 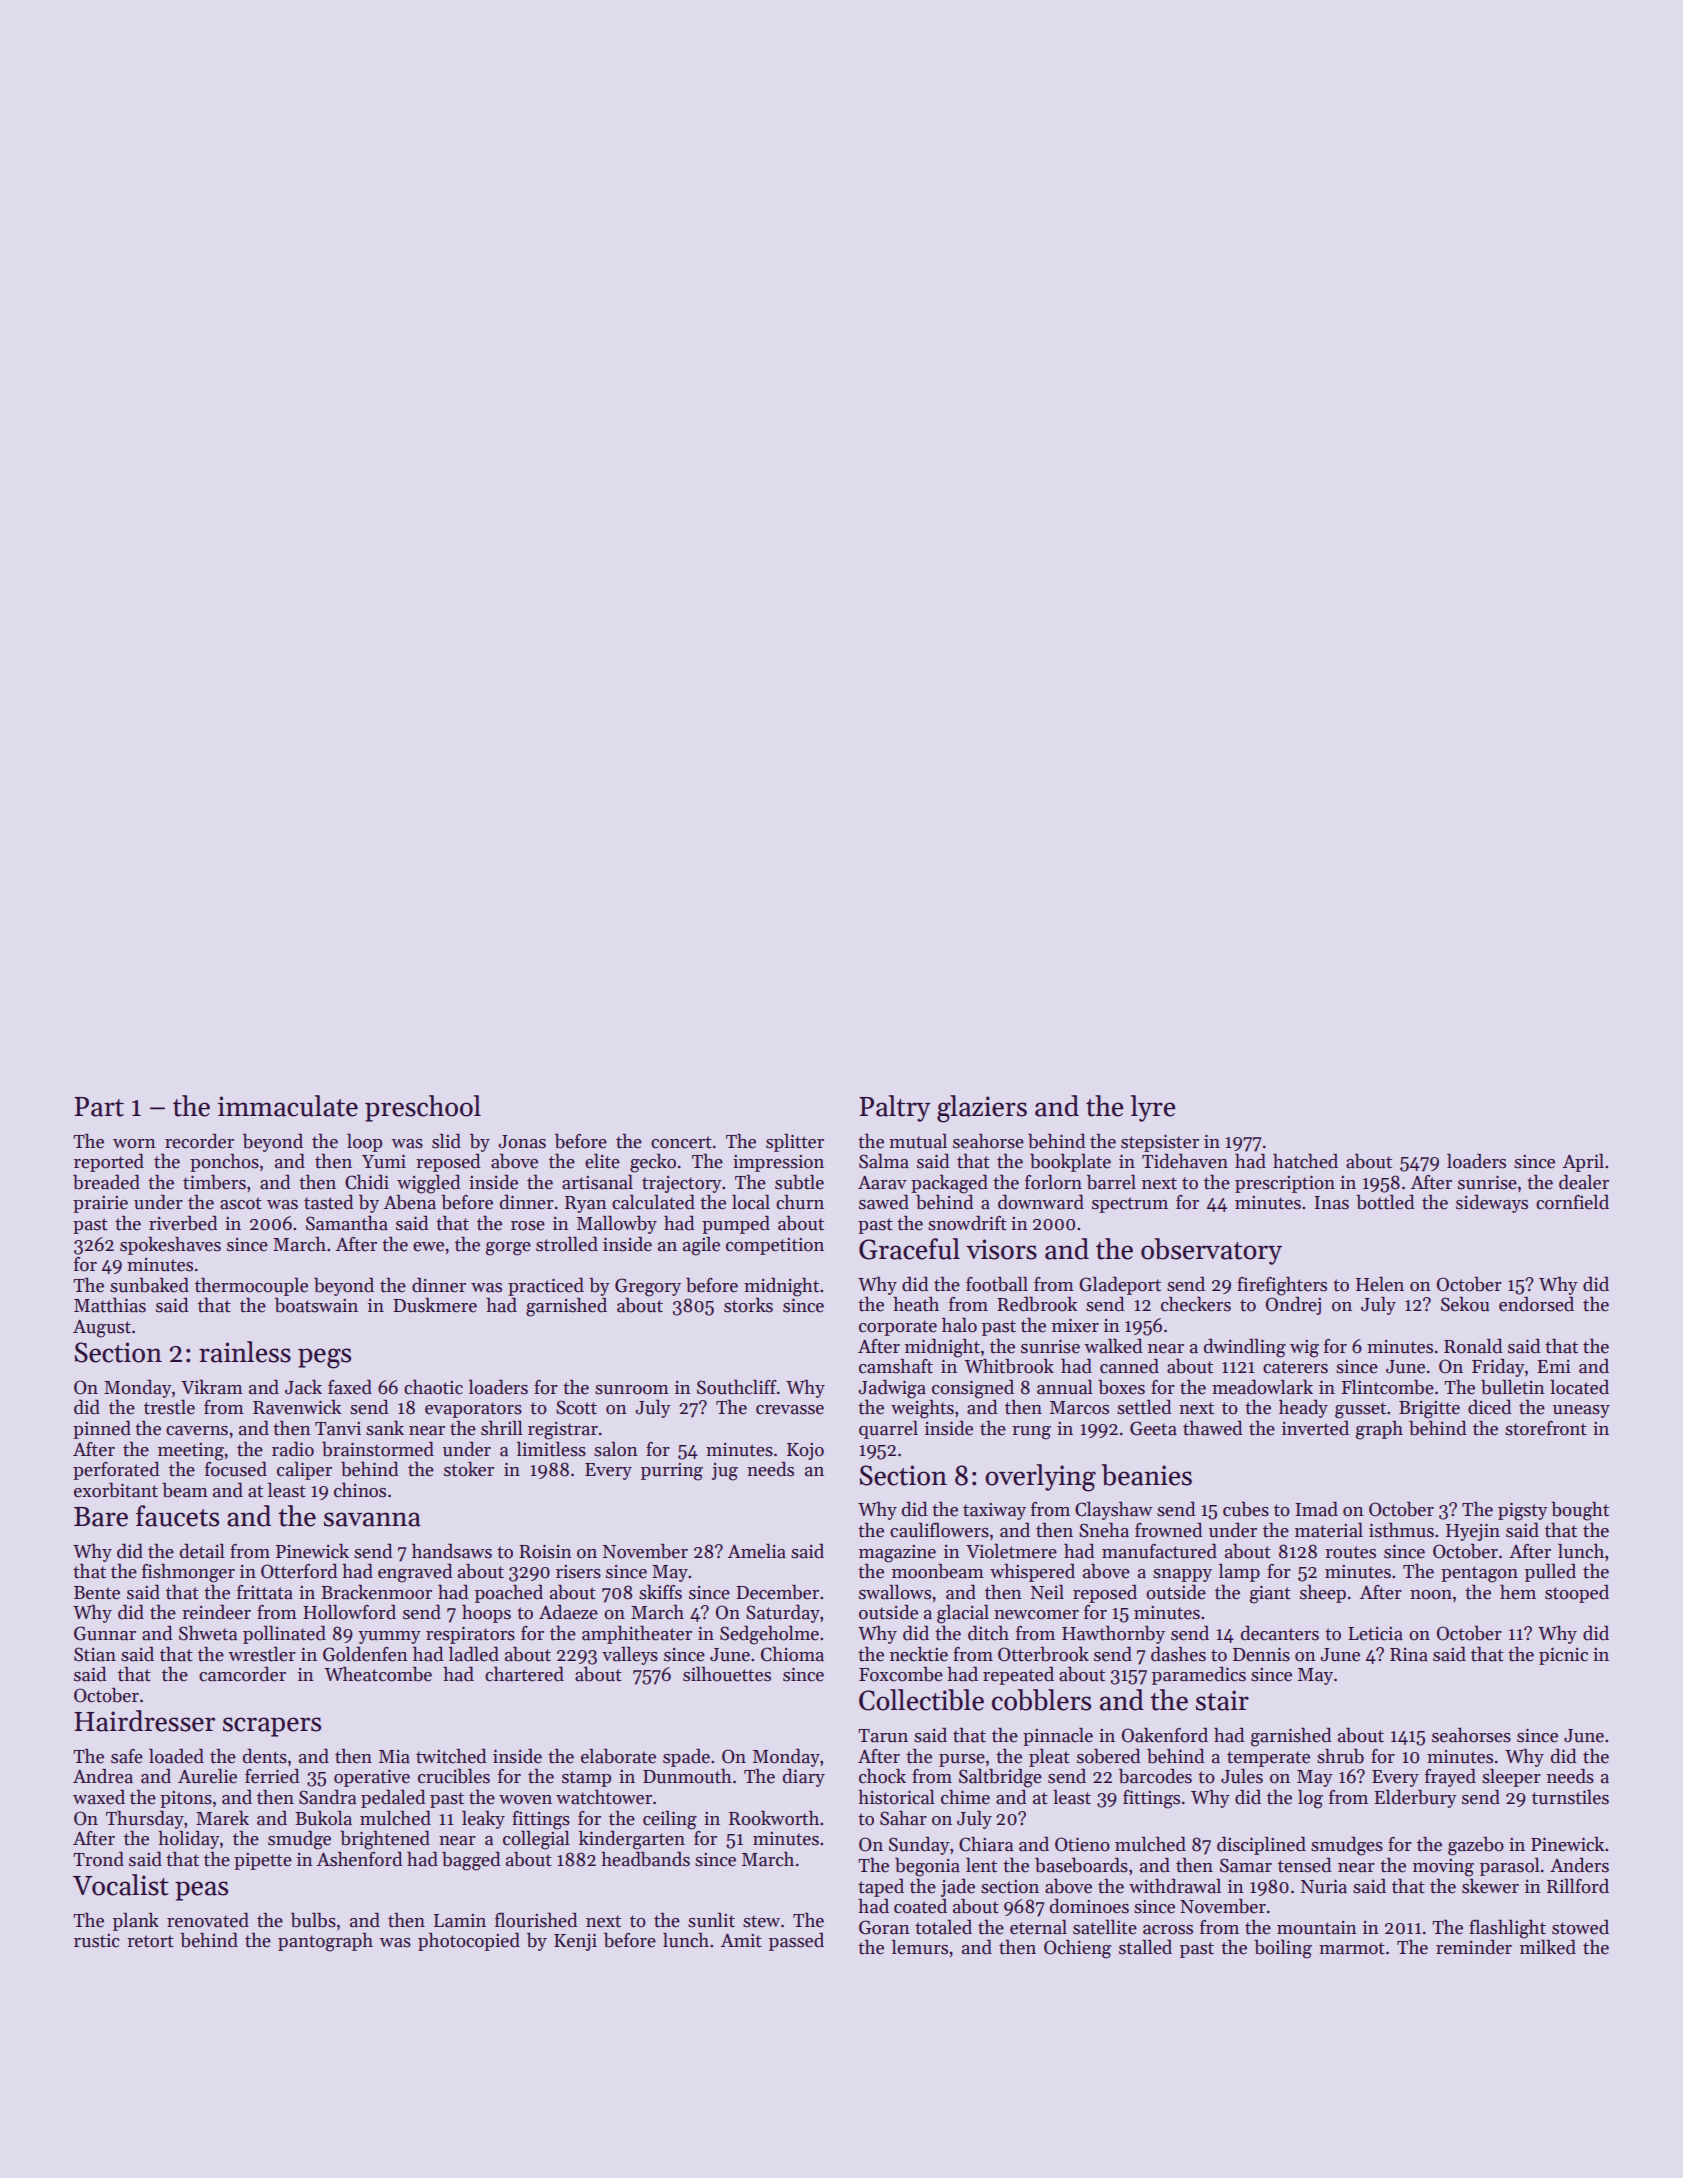 I want to click on cornfield, so click(x=1572, y=1202).
